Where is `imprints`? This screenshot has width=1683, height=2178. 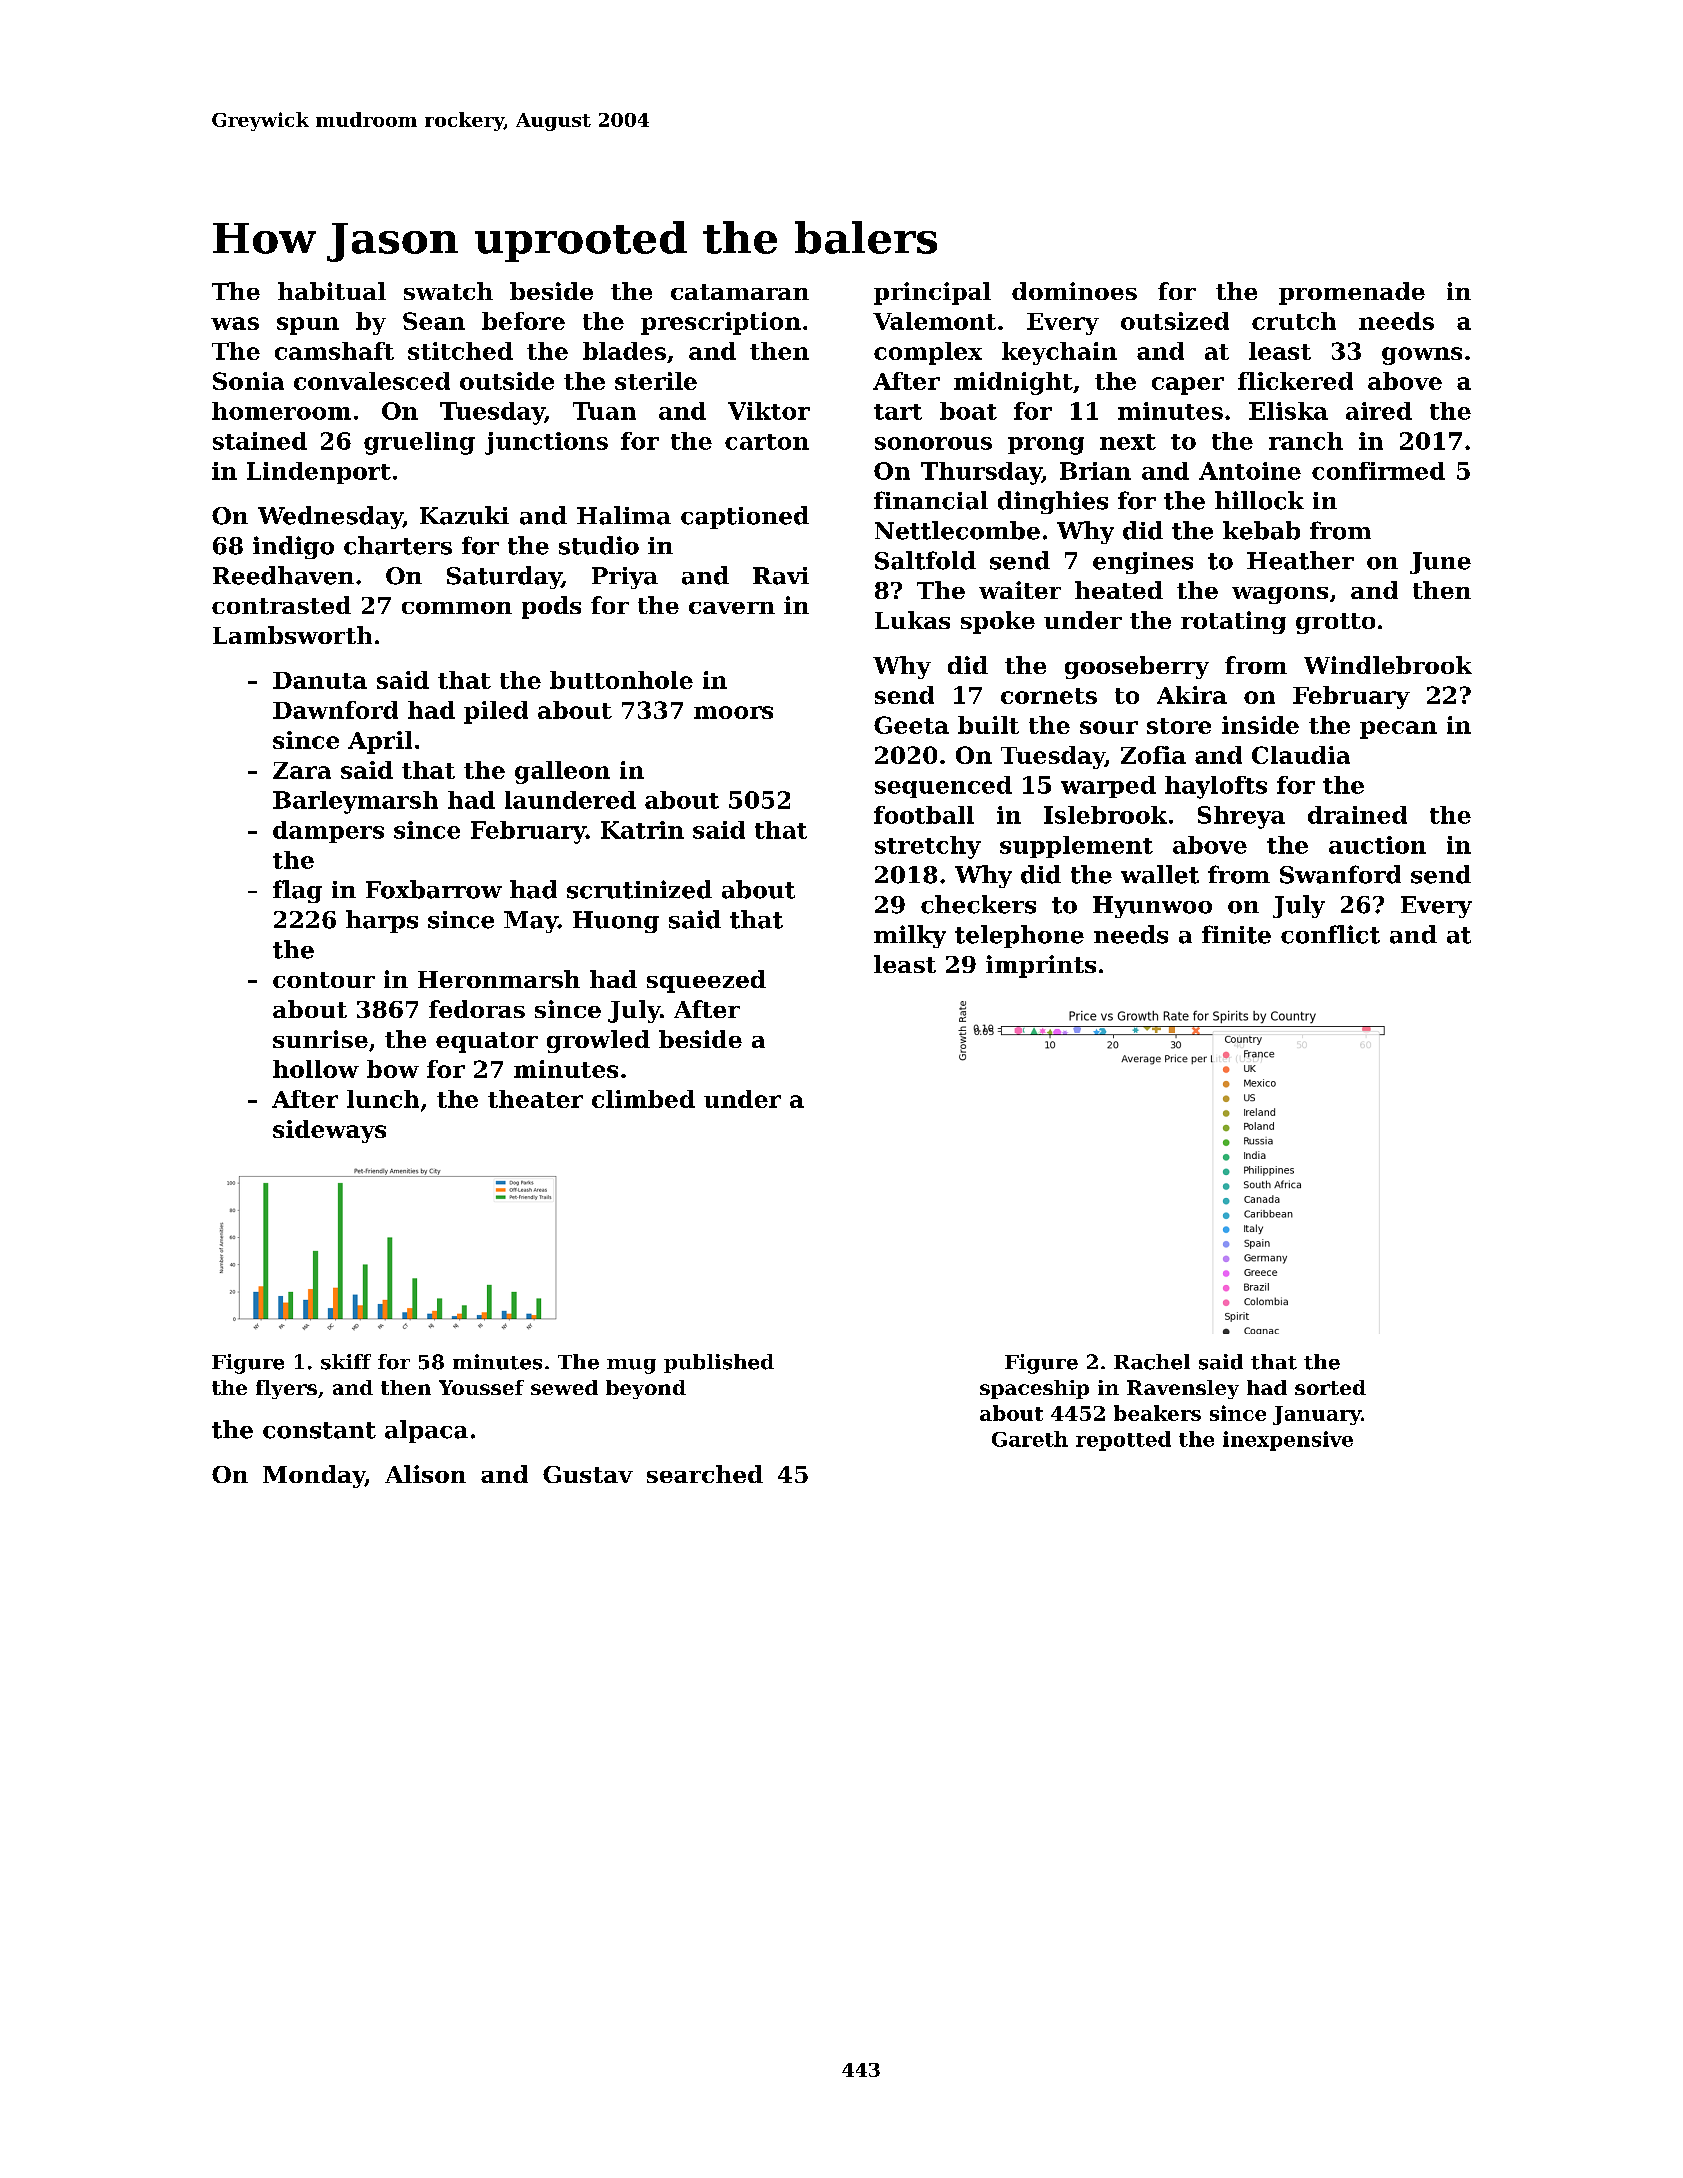 imprints is located at coordinates (1041, 966).
